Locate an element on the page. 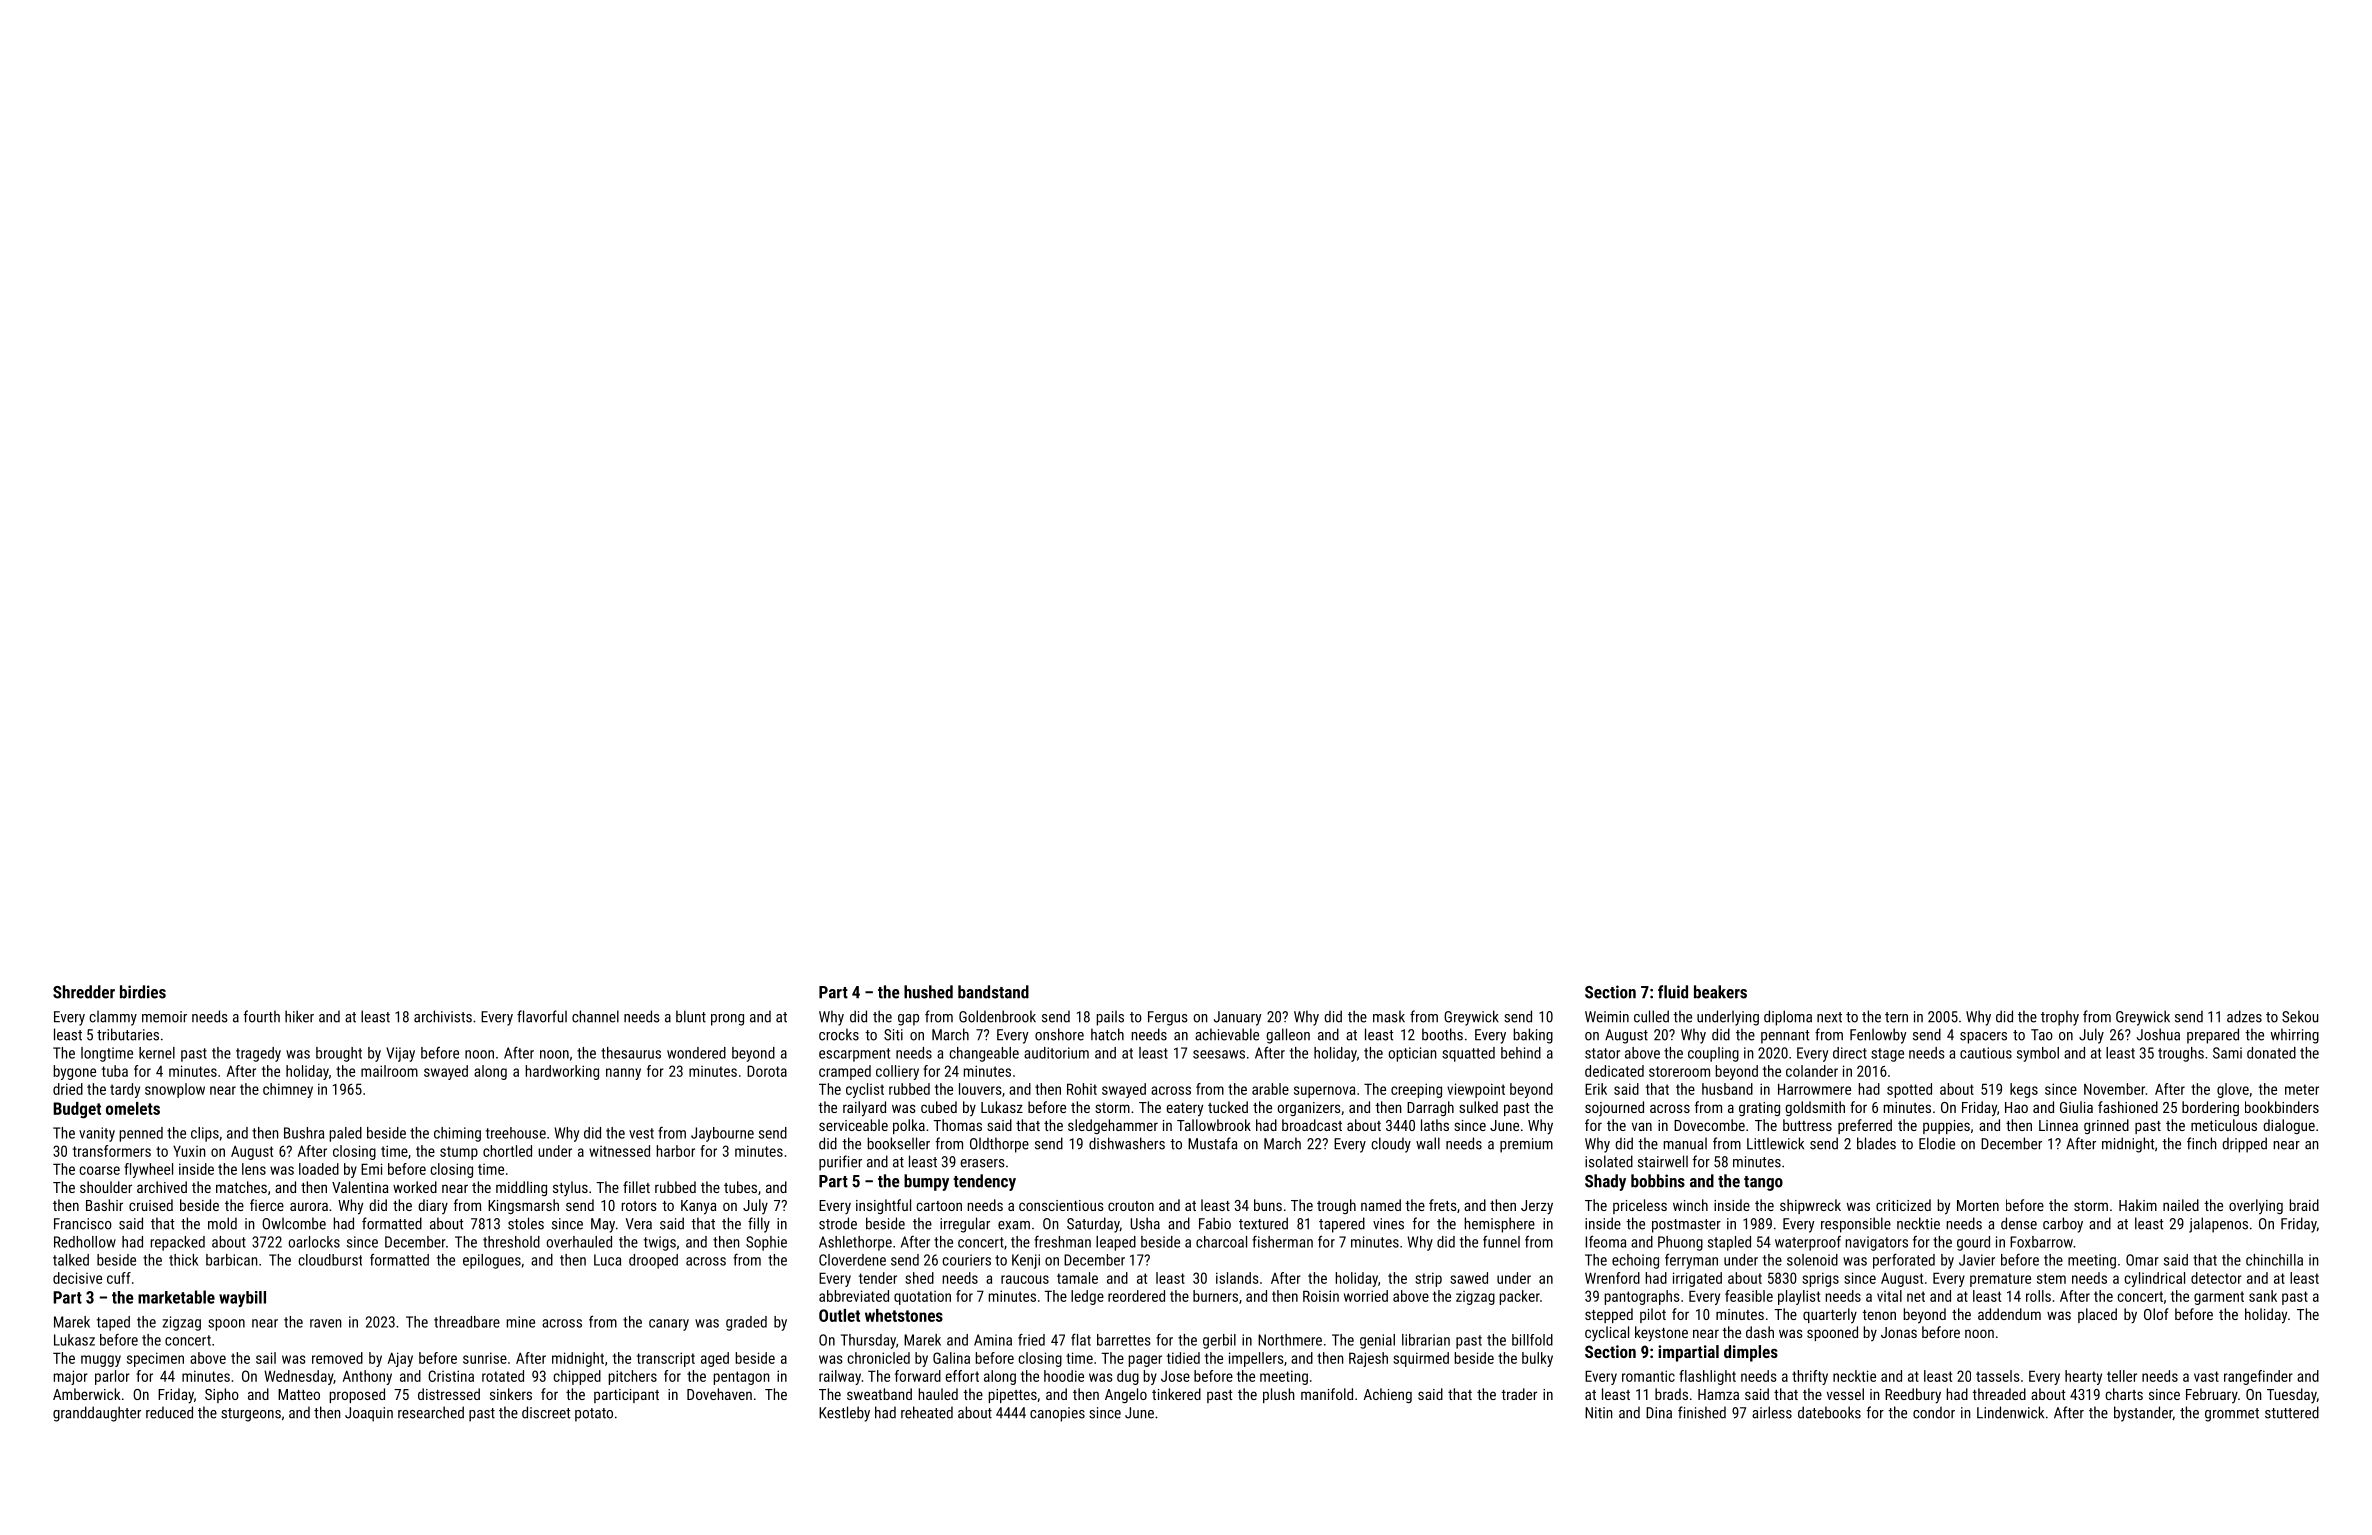 This document has height=1535, width=2372. flavorful is located at coordinates (542, 1016).
